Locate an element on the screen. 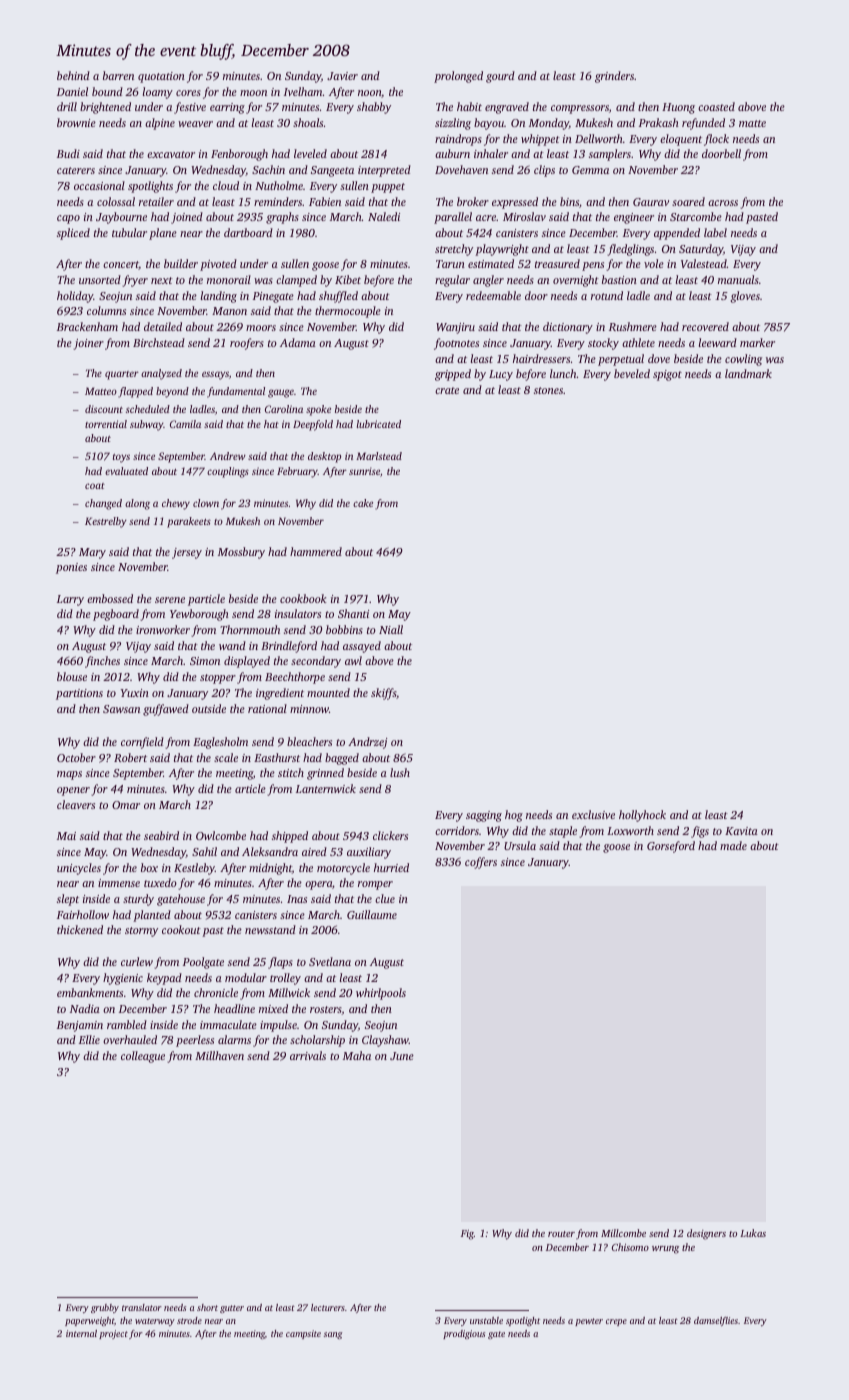  torrential is located at coordinates (106, 424).
